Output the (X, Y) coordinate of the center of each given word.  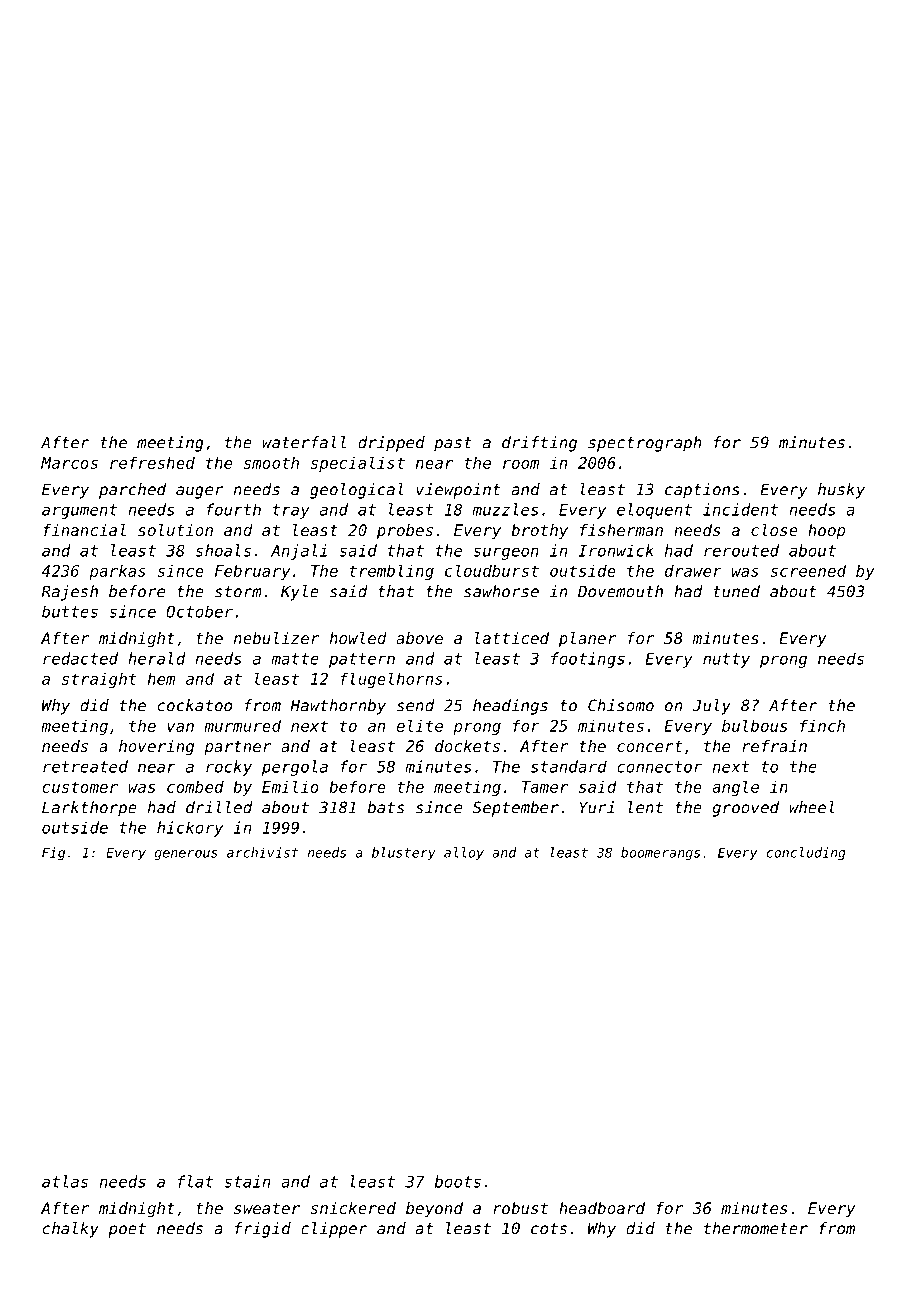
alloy (464, 854)
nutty (726, 660)
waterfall (304, 442)
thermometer (756, 1228)
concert (650, 746)
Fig (53, 854)
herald (157, 658)
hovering (156, 748)
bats (386, 807)
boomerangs (660, 854)
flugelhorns (391, 680)
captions (702, 491)
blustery (404, 854)
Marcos (69, 463)
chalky (71, 1230)
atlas (65, 1181)
